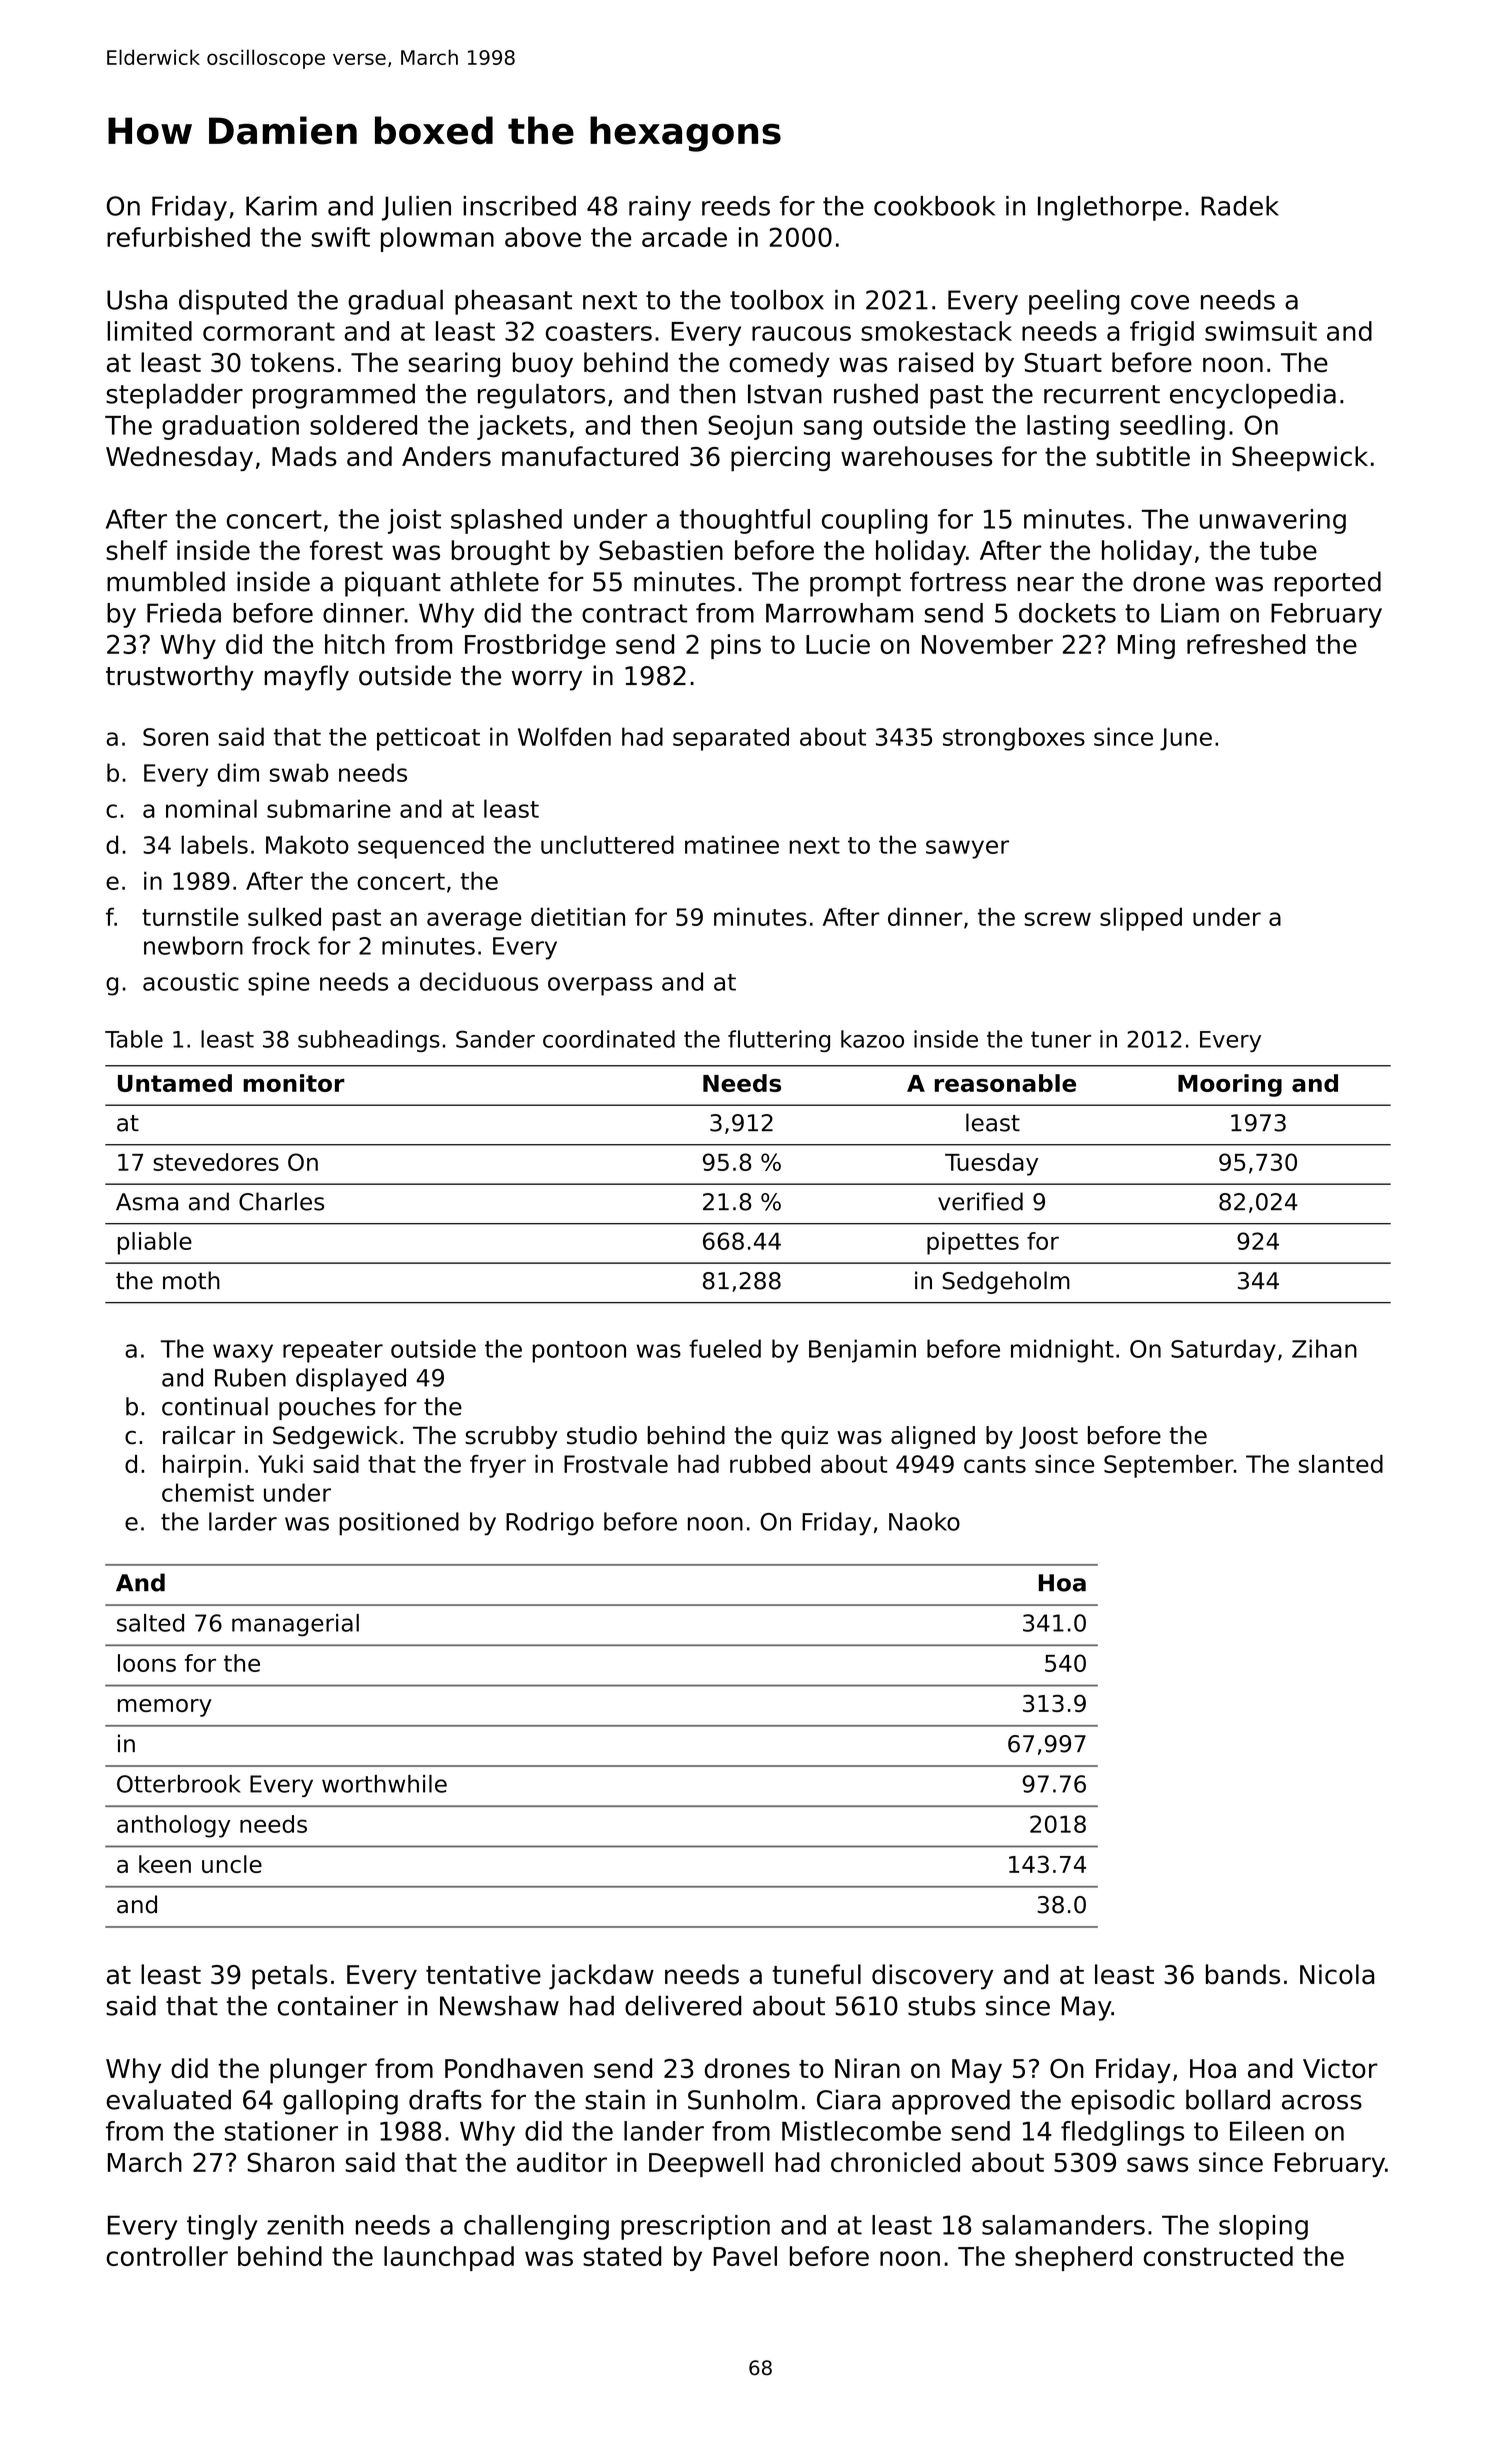  What do you see at coordinates (395, 302) in the screenshot?
I see `gradual` at bounding box center [395, 302].
